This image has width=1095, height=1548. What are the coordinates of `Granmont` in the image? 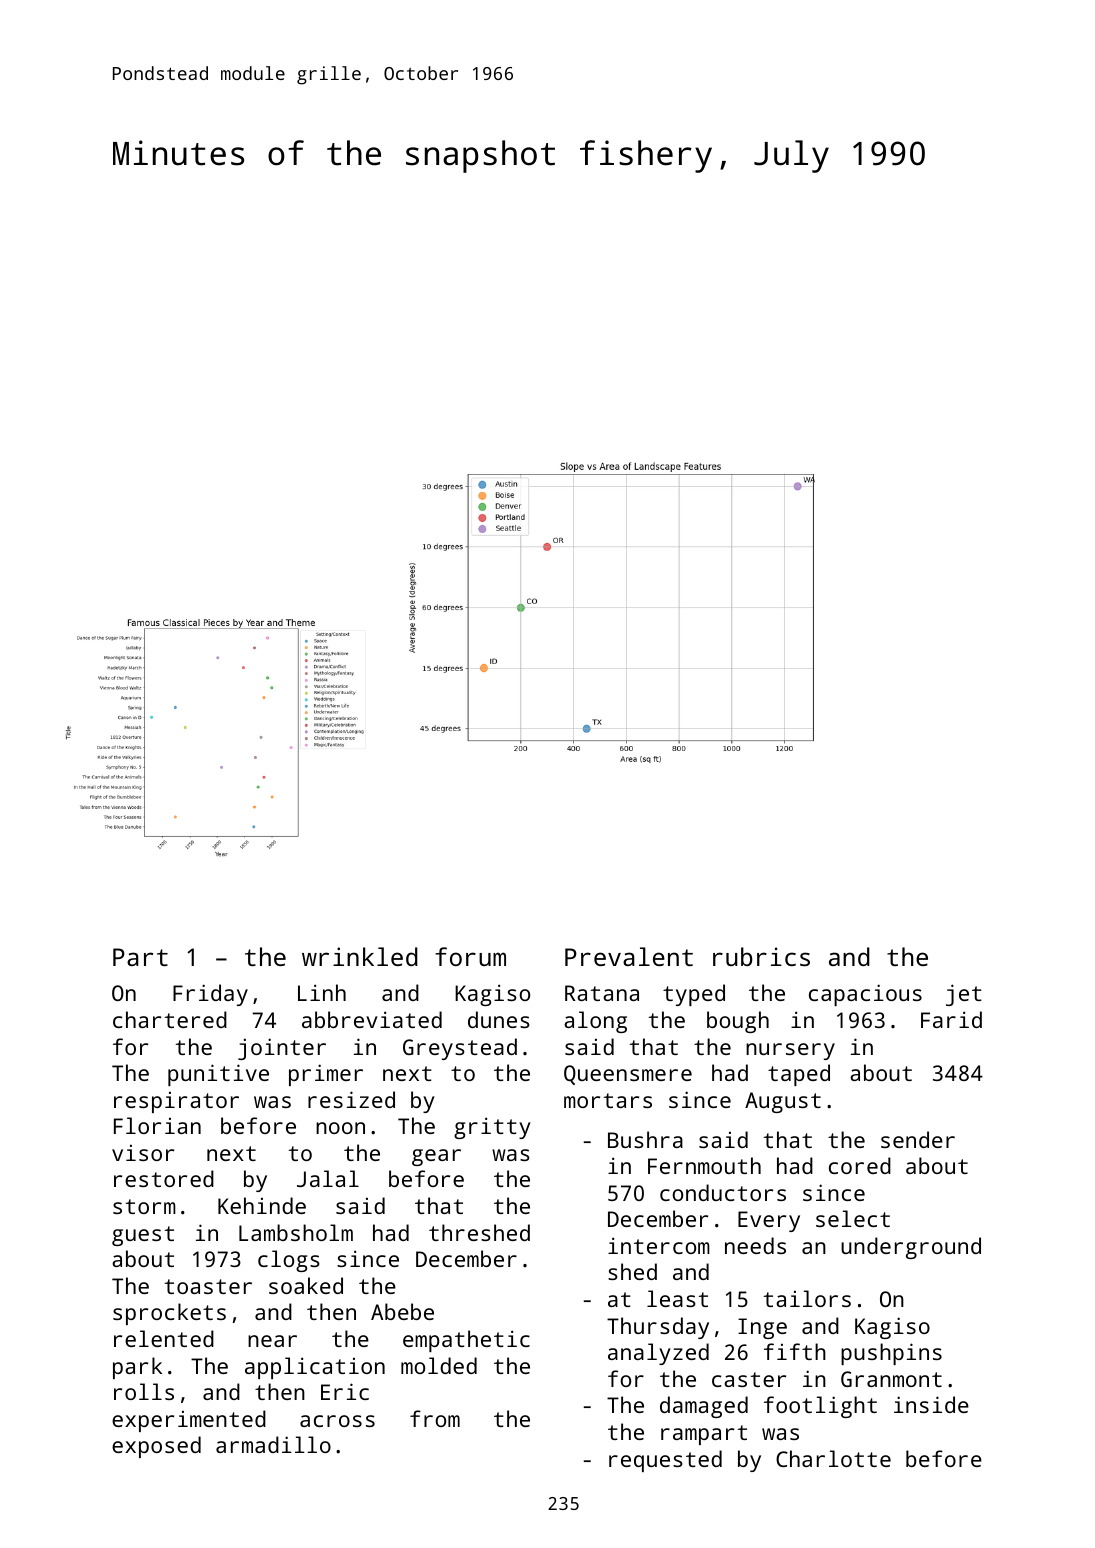 It's located at (891, 1379).
